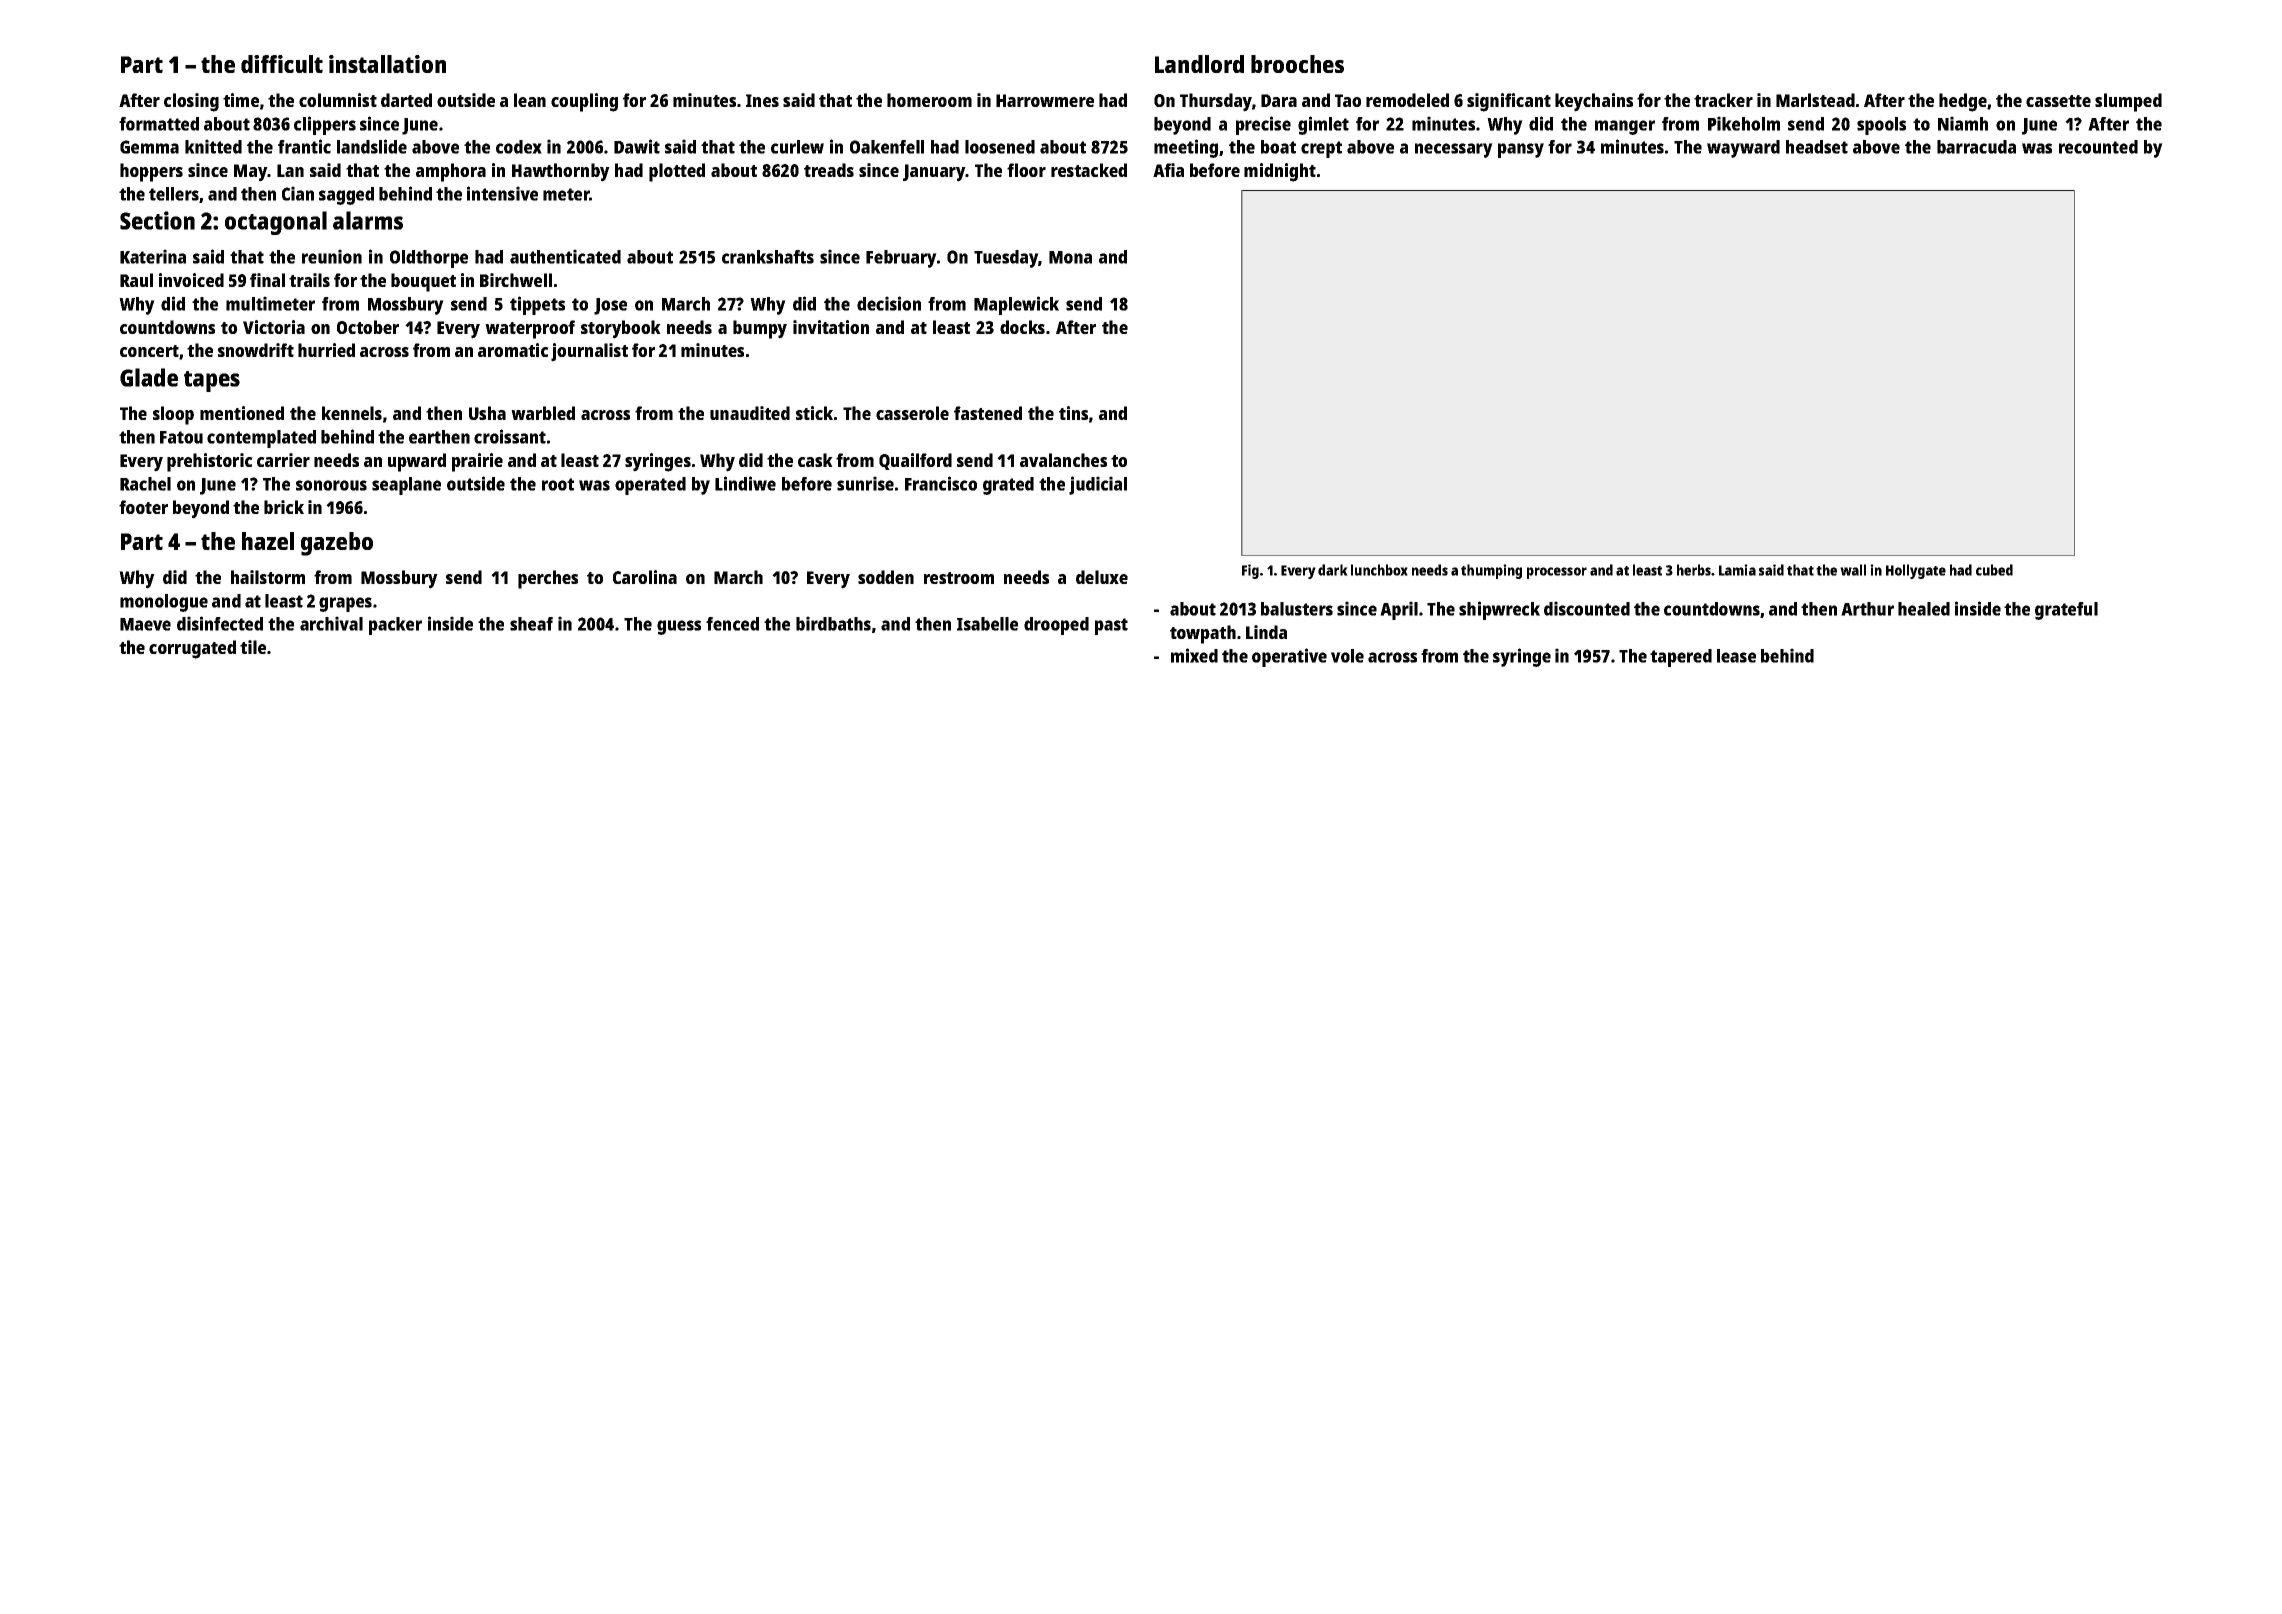  What do you see at coordinates (261, 439) in the page?
I see `contemplated` at bounding box center [261, 439].
